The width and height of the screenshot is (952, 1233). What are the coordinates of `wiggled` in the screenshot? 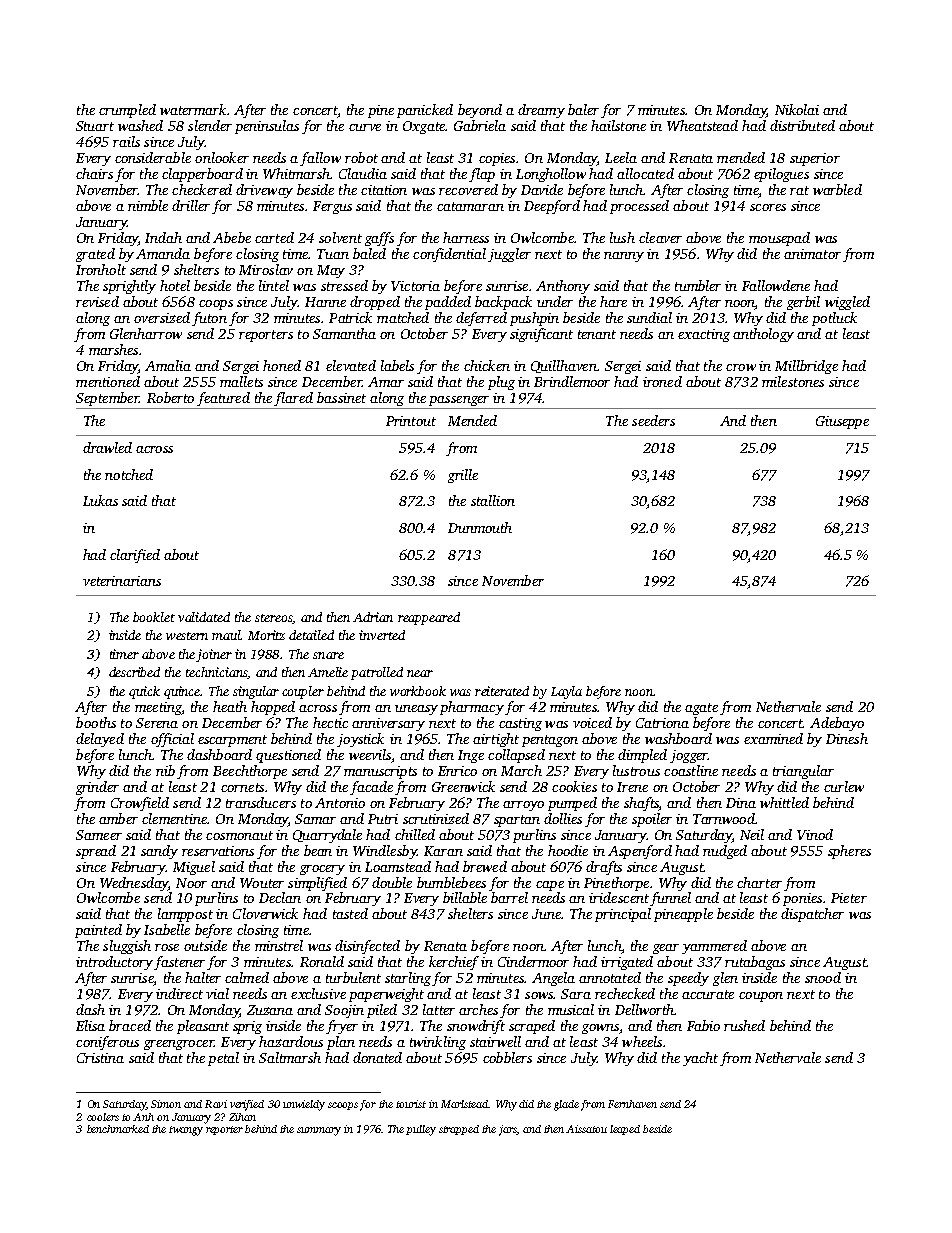 It's located at (847, 303).
